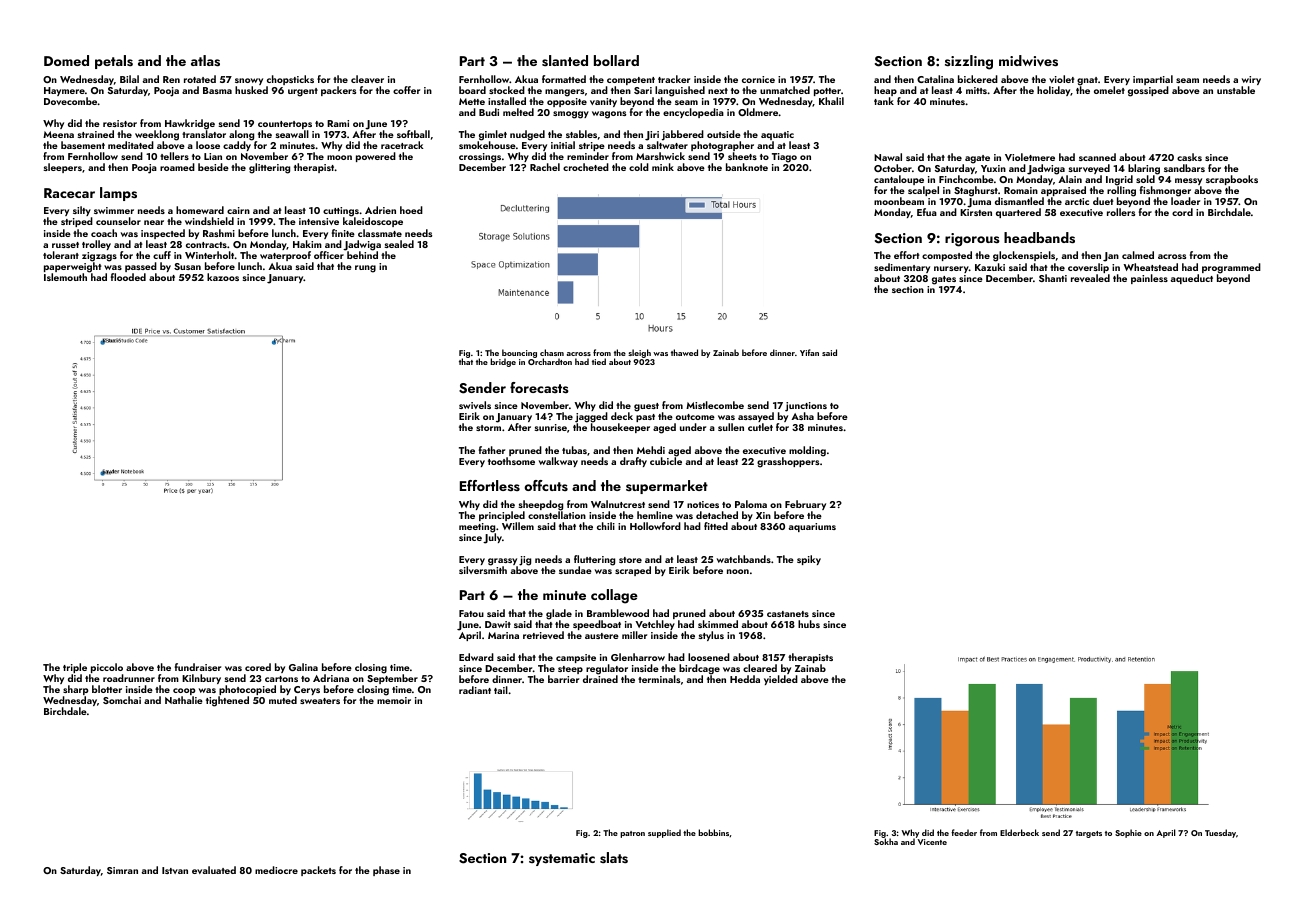 This screenshot has height=924, width=1308. Describe the element at coordinates (1138, 255) in the screenshot. I see `calmed` at that location.
